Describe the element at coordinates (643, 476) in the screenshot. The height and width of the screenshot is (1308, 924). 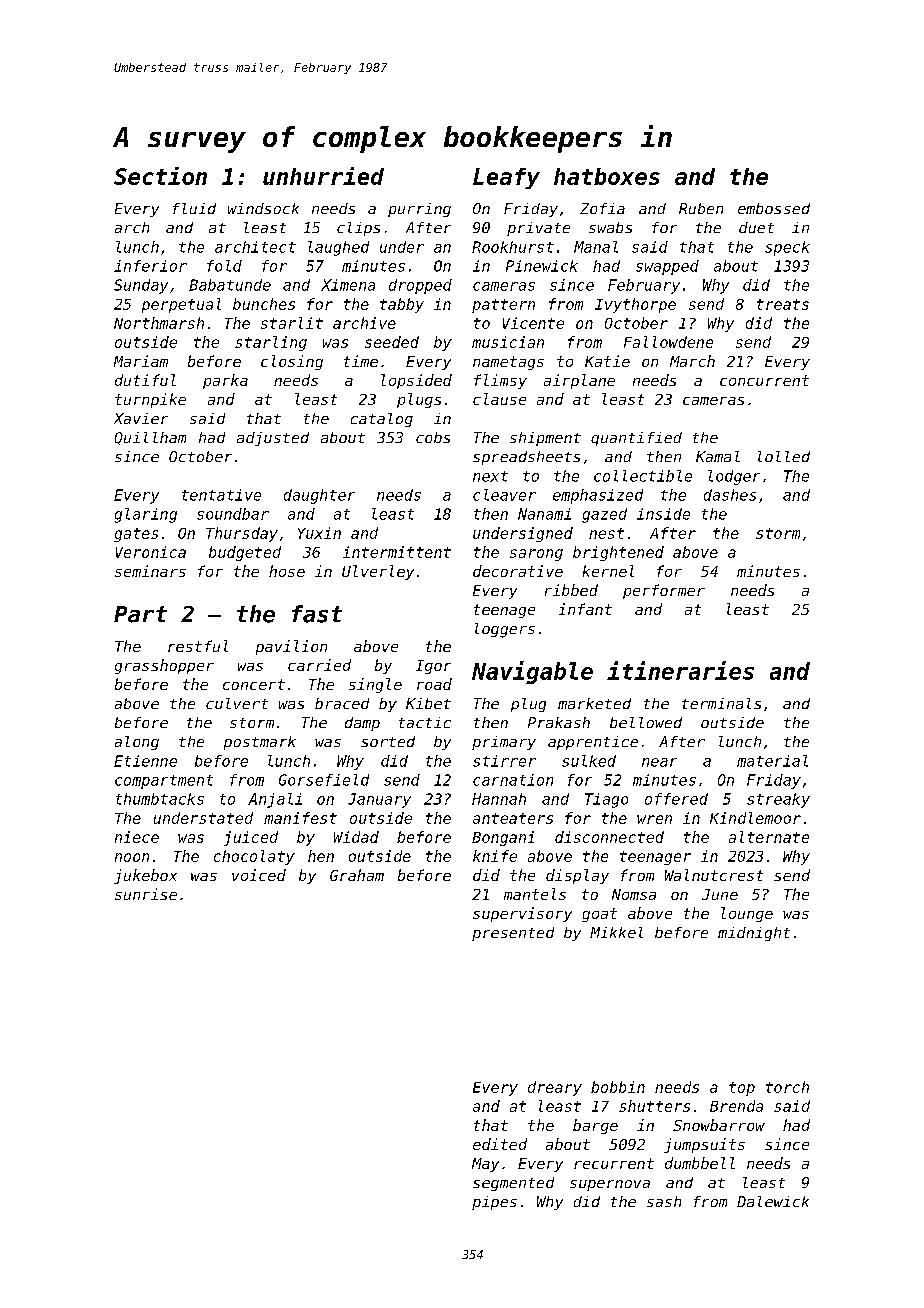
I see `collectible` at that location.
